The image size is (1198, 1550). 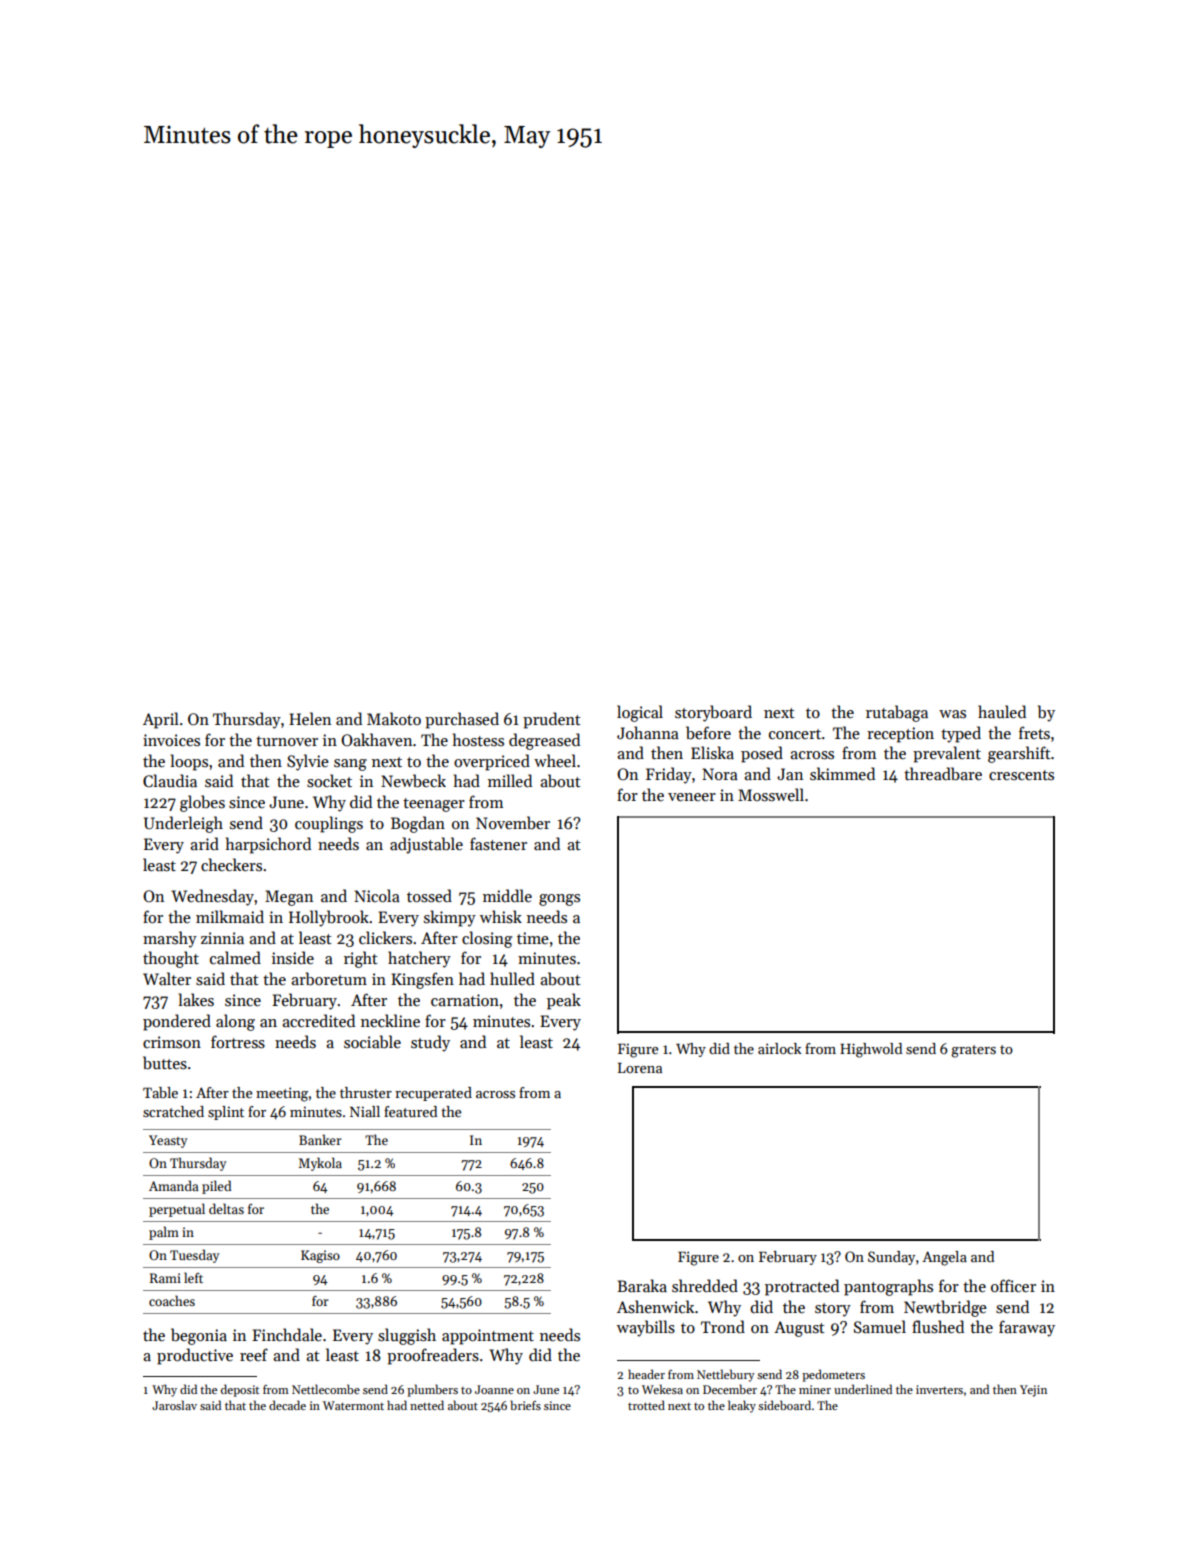 What do you see at coordinates (212, 897) in the screenshot?
I see `Wednesday` at bounding box center [212, 897].
